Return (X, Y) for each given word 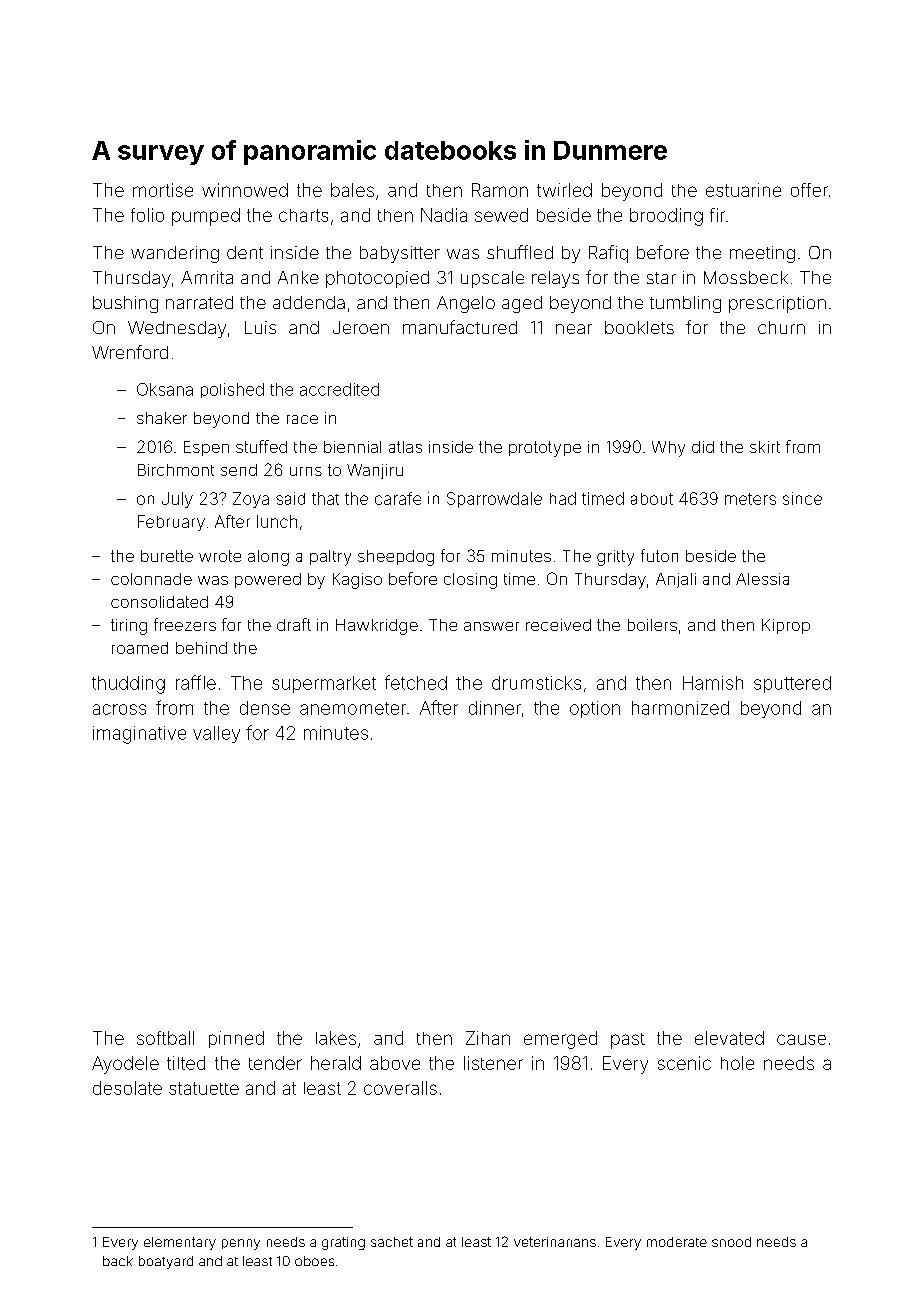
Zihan (488, 1038)
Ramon (500, 190)
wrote (220, 556)
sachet (392, 1242)
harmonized (680, 708)
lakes (336, 1038)
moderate (677, 1242)
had (563, 498)
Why (668, 449)
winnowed (245, 190)
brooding (666, 217)
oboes (314, 1261)
